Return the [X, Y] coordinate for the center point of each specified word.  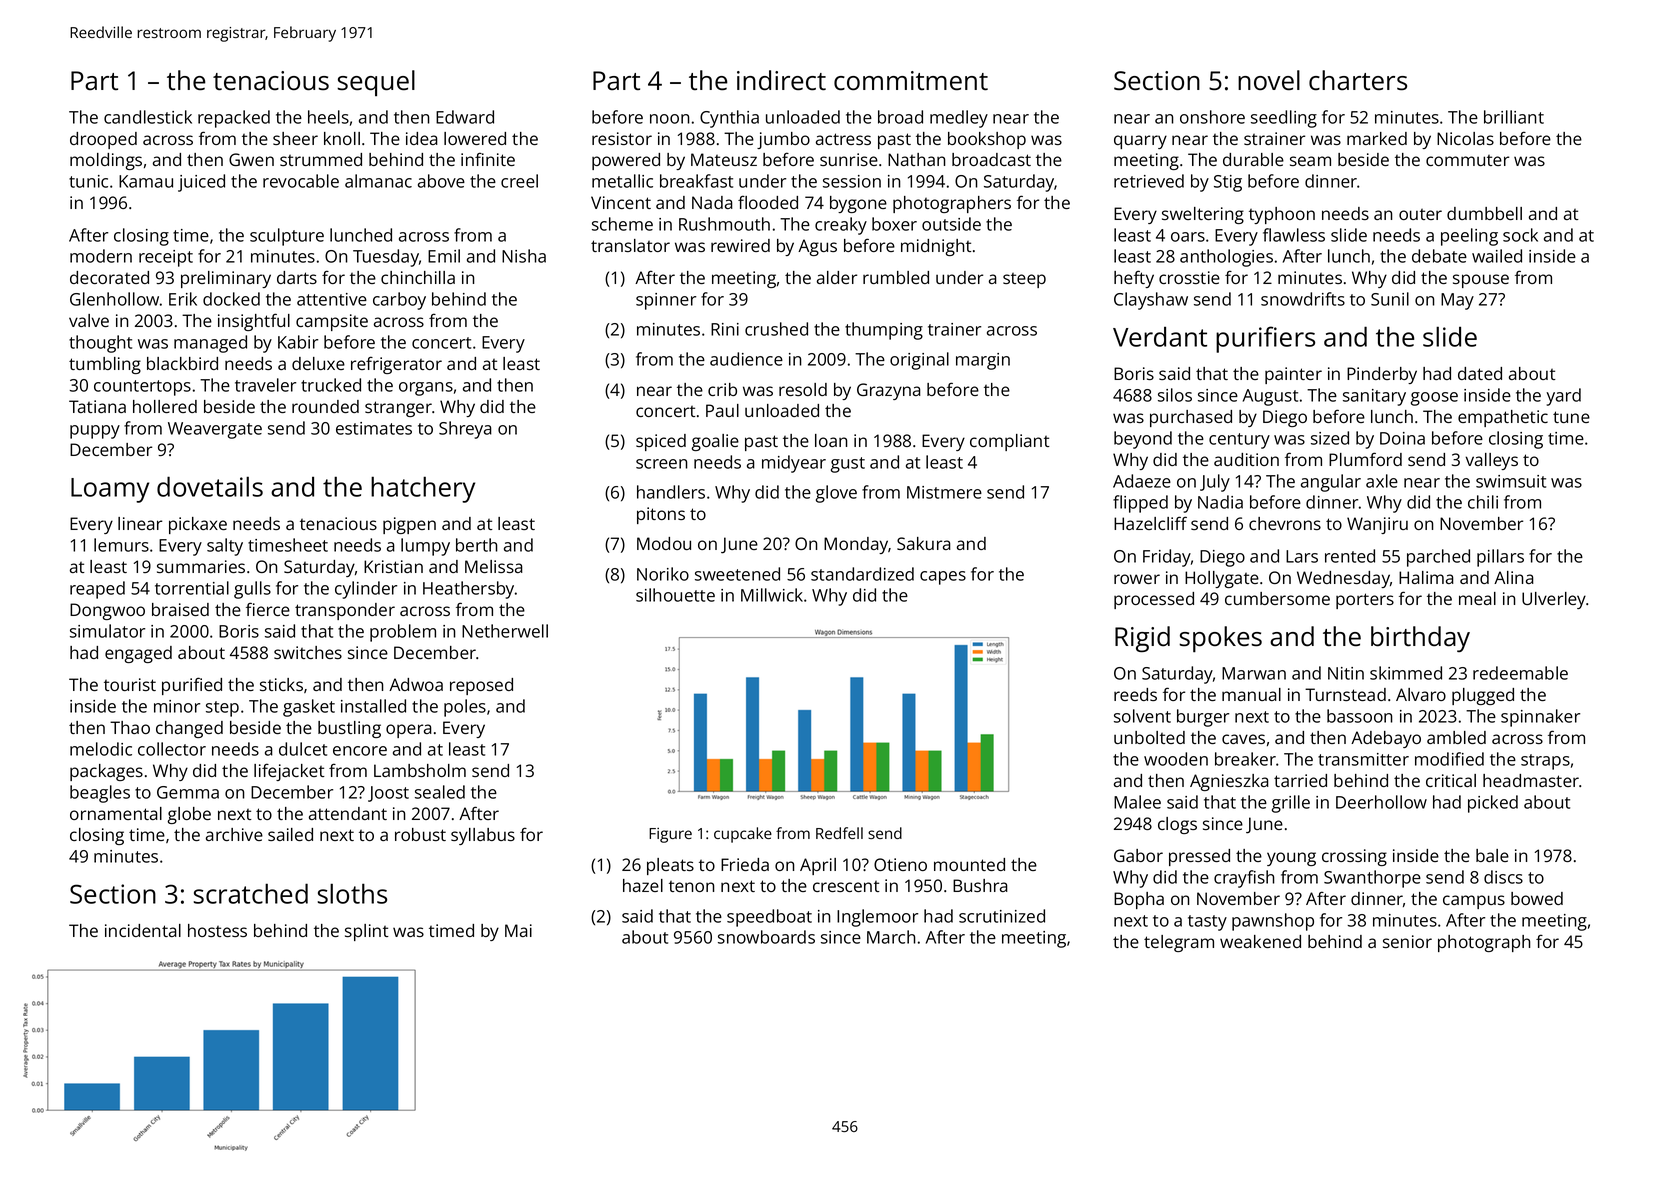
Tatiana [97, 406]
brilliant [1514, 117]
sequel [376, 83]
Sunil [1390, 299]
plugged [1483, 696]
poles [465, 708]
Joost [388, 794]
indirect [781, 80]
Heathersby [468, 590]
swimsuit [1511, 481]
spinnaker [1540, 718]
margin [983, 361]
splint [367, 932]
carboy [399, 301]
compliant [1010, 442]
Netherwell [505, 631]
